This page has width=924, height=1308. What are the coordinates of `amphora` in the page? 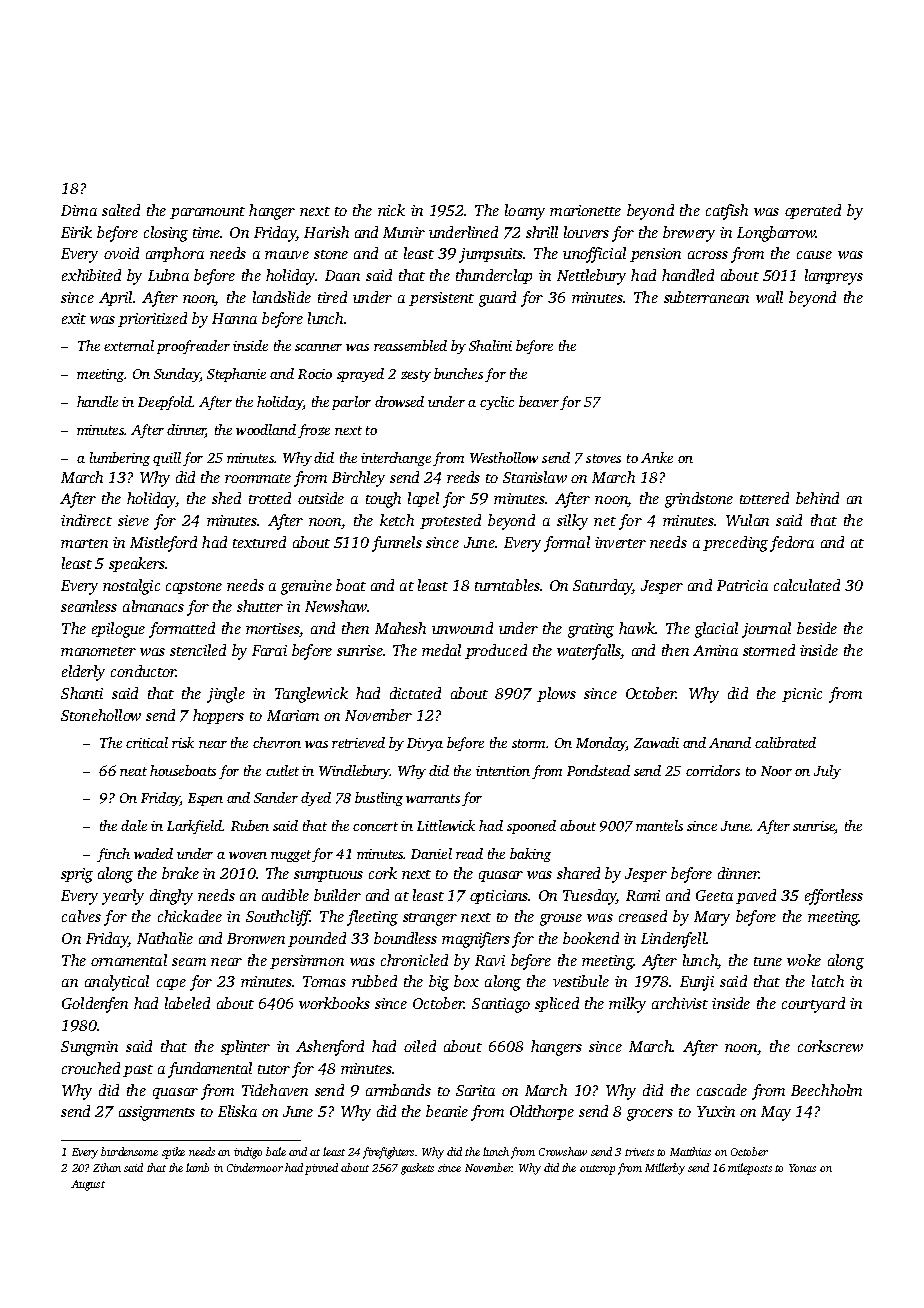 It's located at (175, 254).
